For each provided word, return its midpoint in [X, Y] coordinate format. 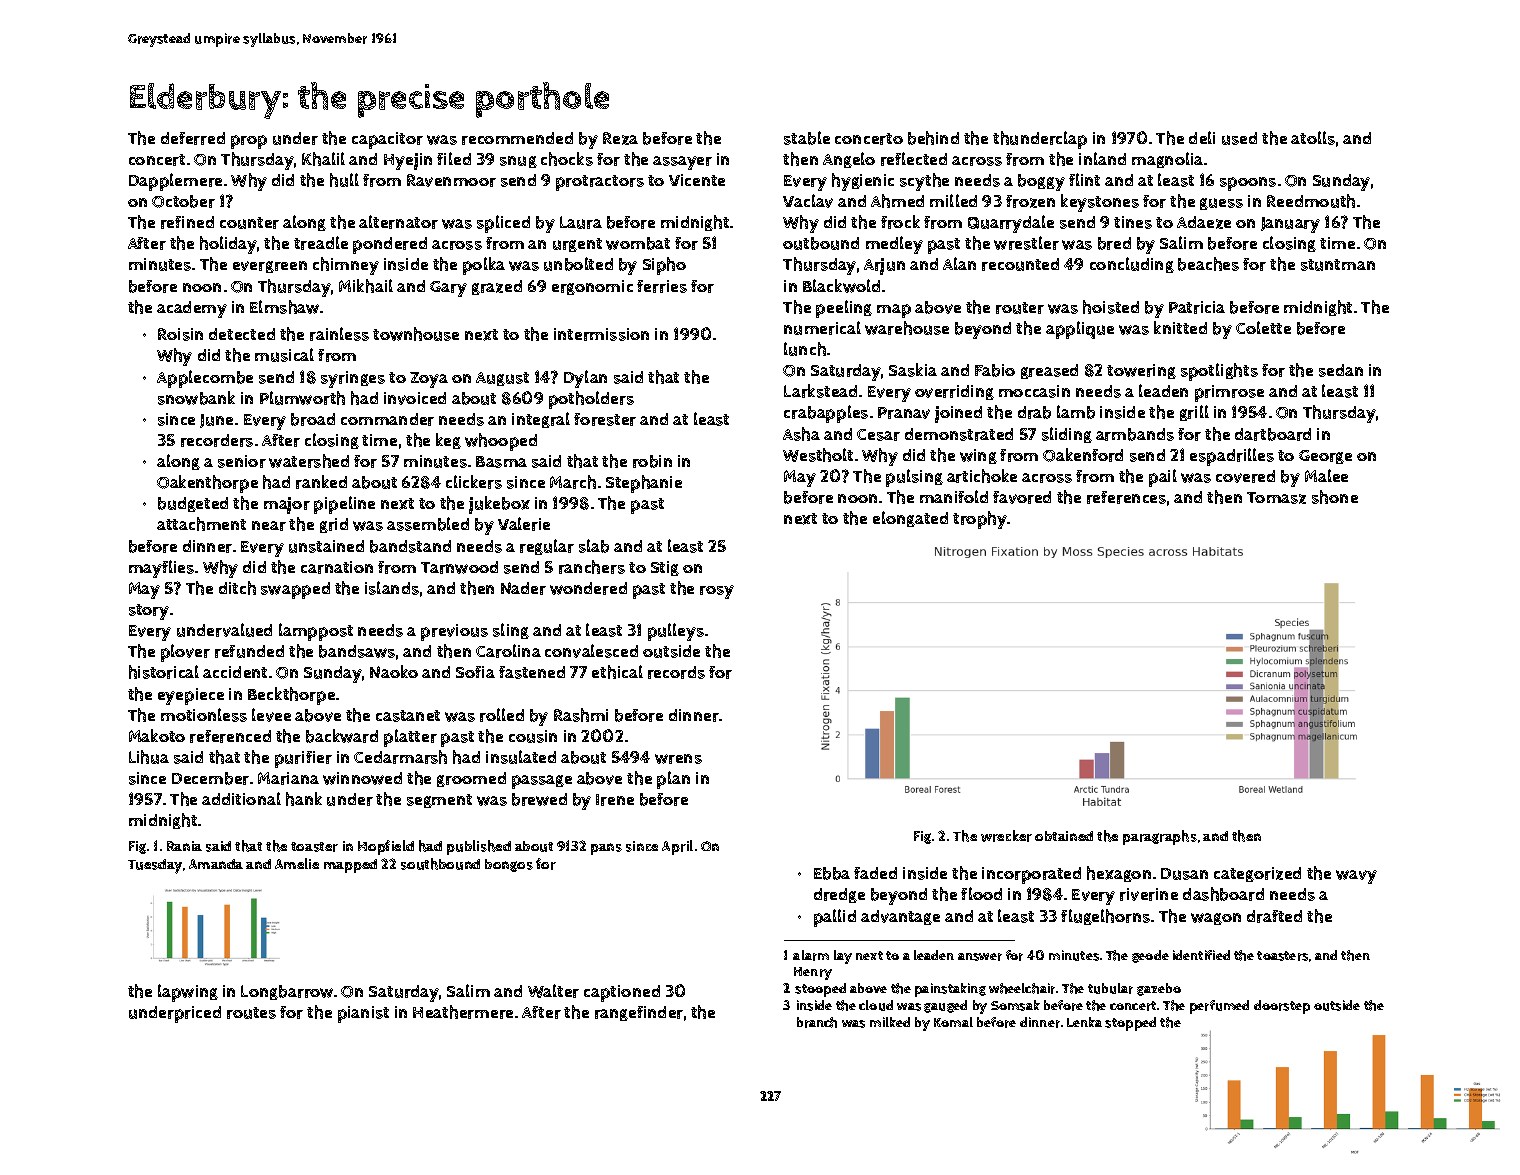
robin [652, 461]
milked [890, 1022]
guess [1221, 204]
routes [251, 1013]
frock [900, 222]
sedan [1341, 370]
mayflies [161, 569]
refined [187, 222]
